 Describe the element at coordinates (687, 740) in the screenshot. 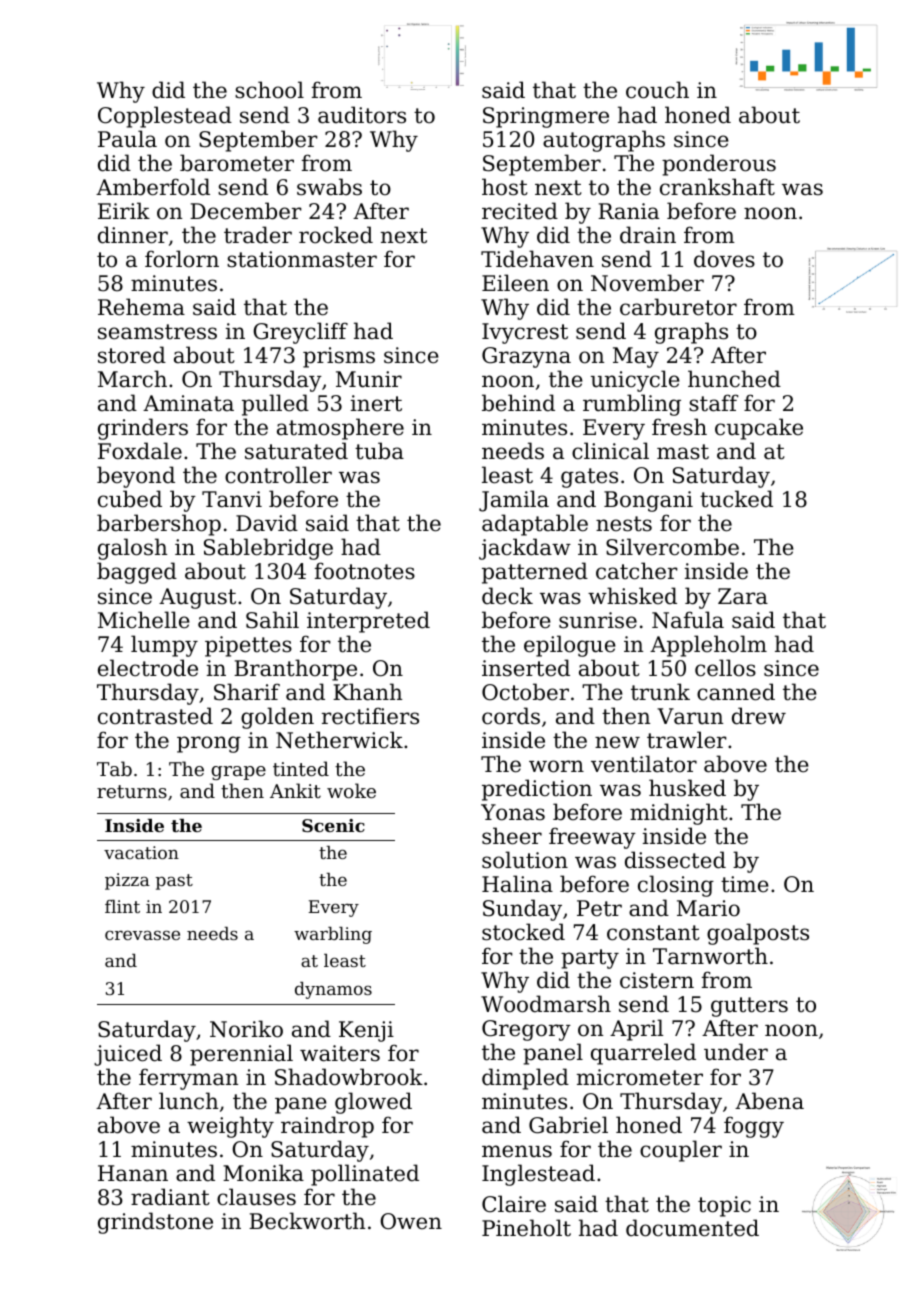

I see `trawler` at that location.
